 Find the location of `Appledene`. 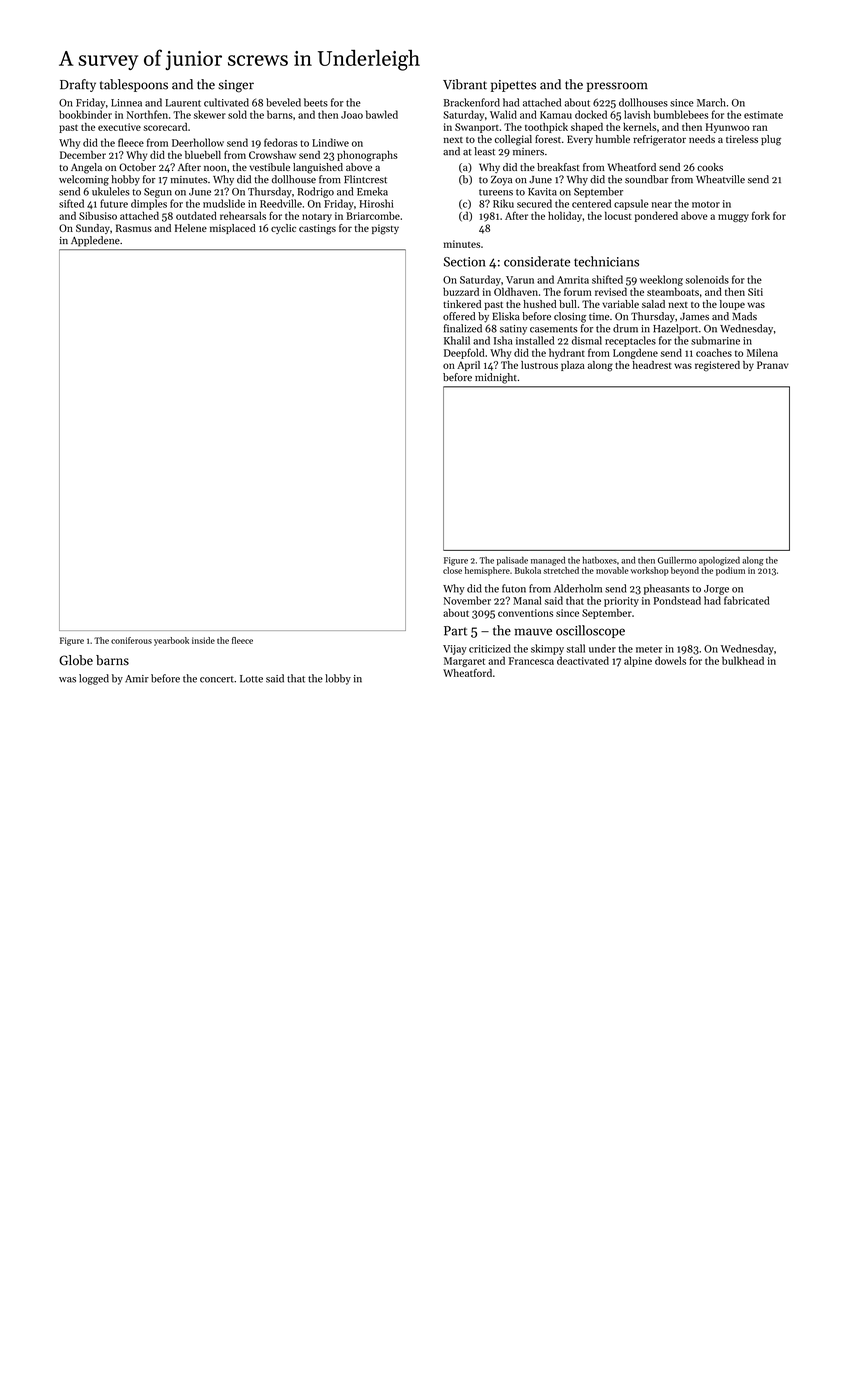

Appledene is located at coordinates (95, 241).
